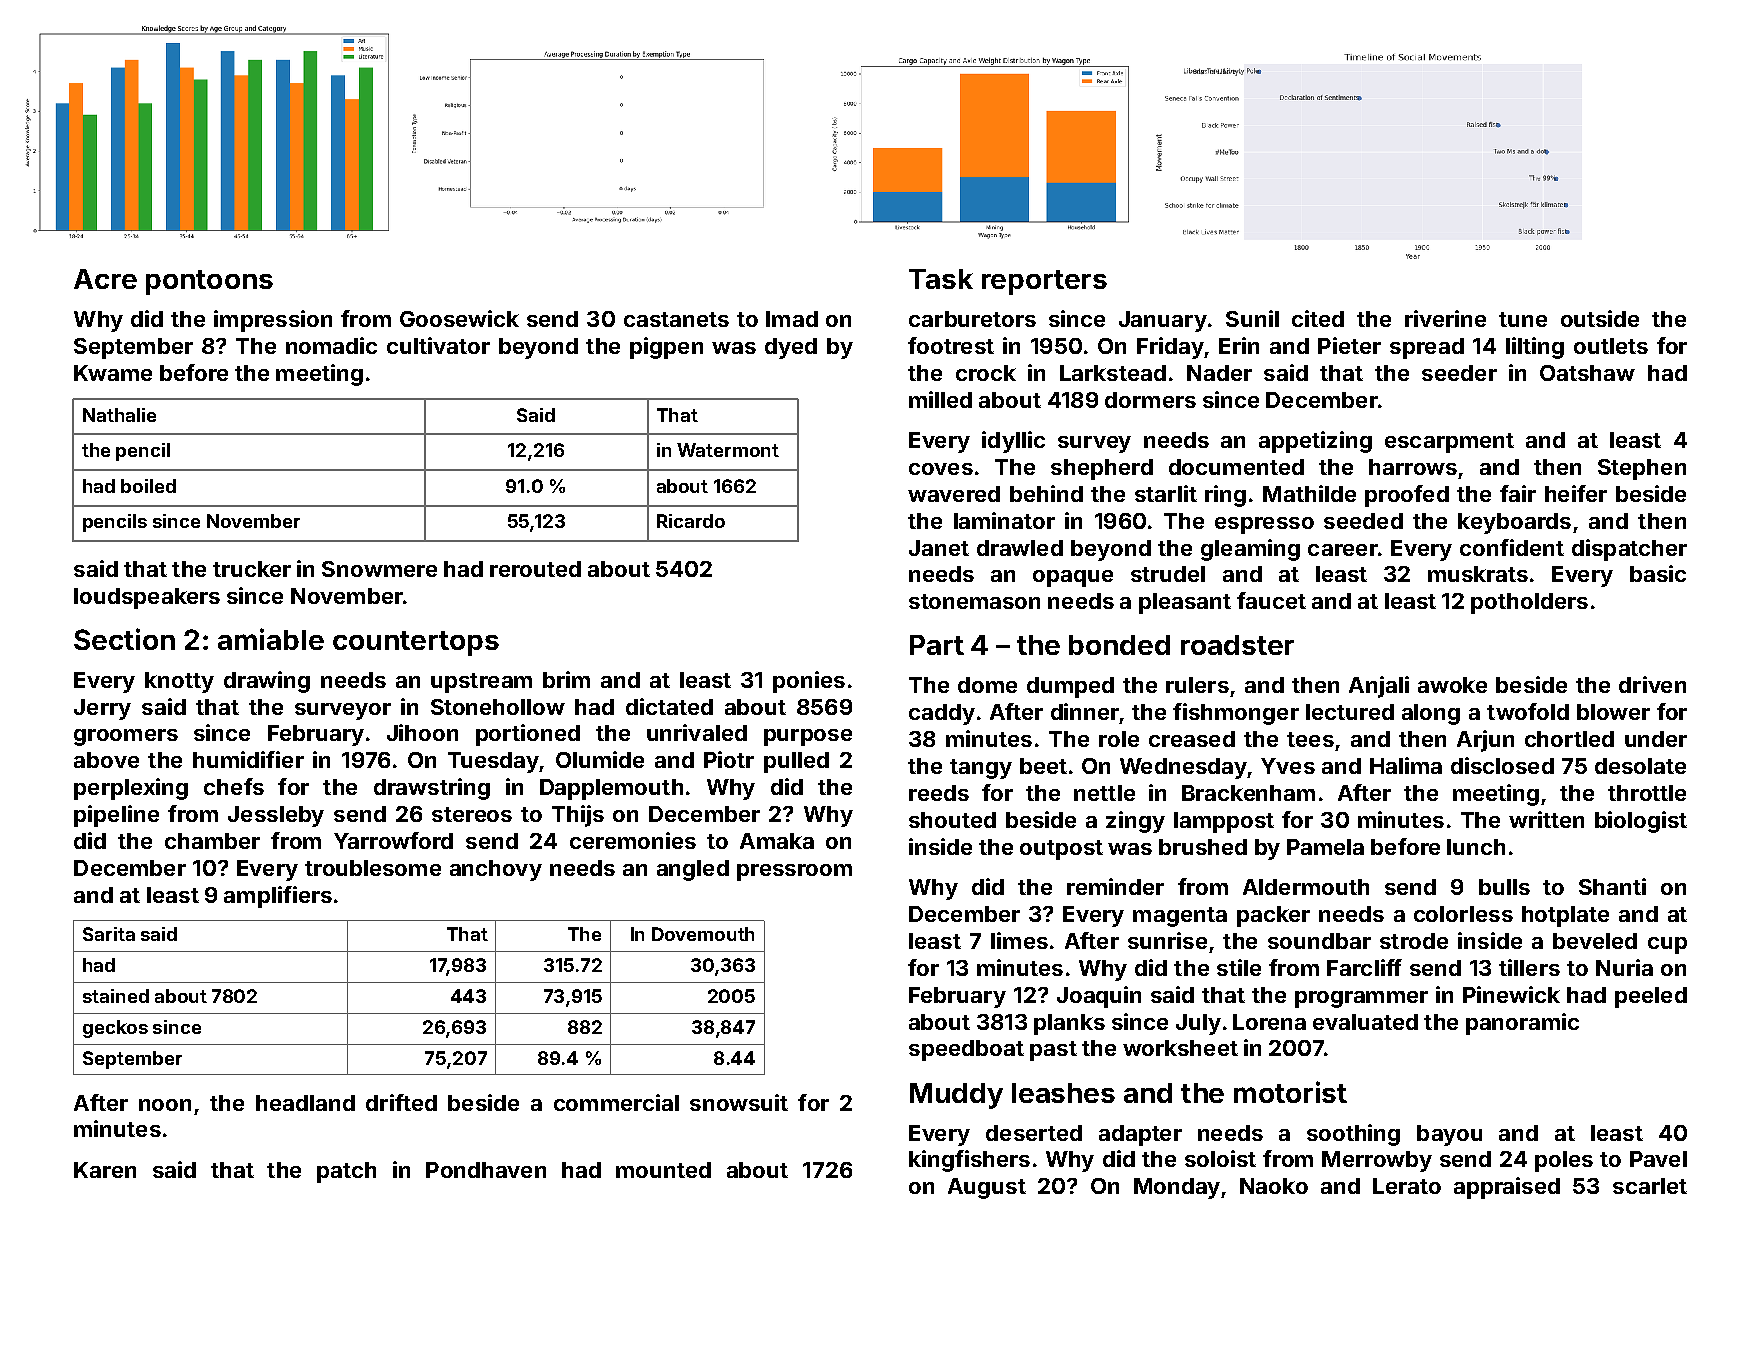  What do you see at coordinates (1044, 282) in the image?
I see `reporters` at bounding box center [1044, 282].
